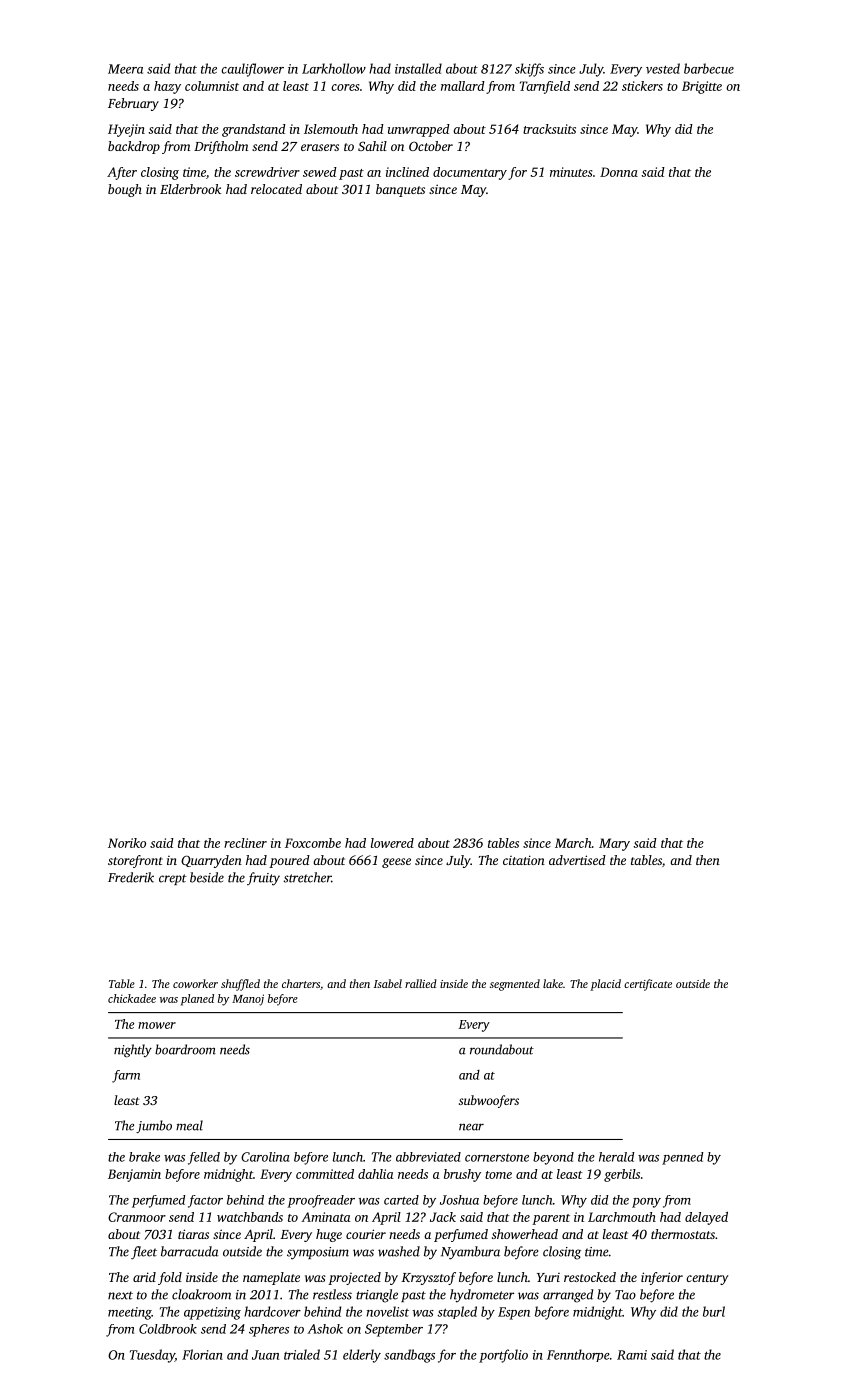 This screenshot has width=849, height=1400. What do you see at coordinates (545, 87) in the screenshot?
I see `Tarnfield` at bounding box center [545, 87].
